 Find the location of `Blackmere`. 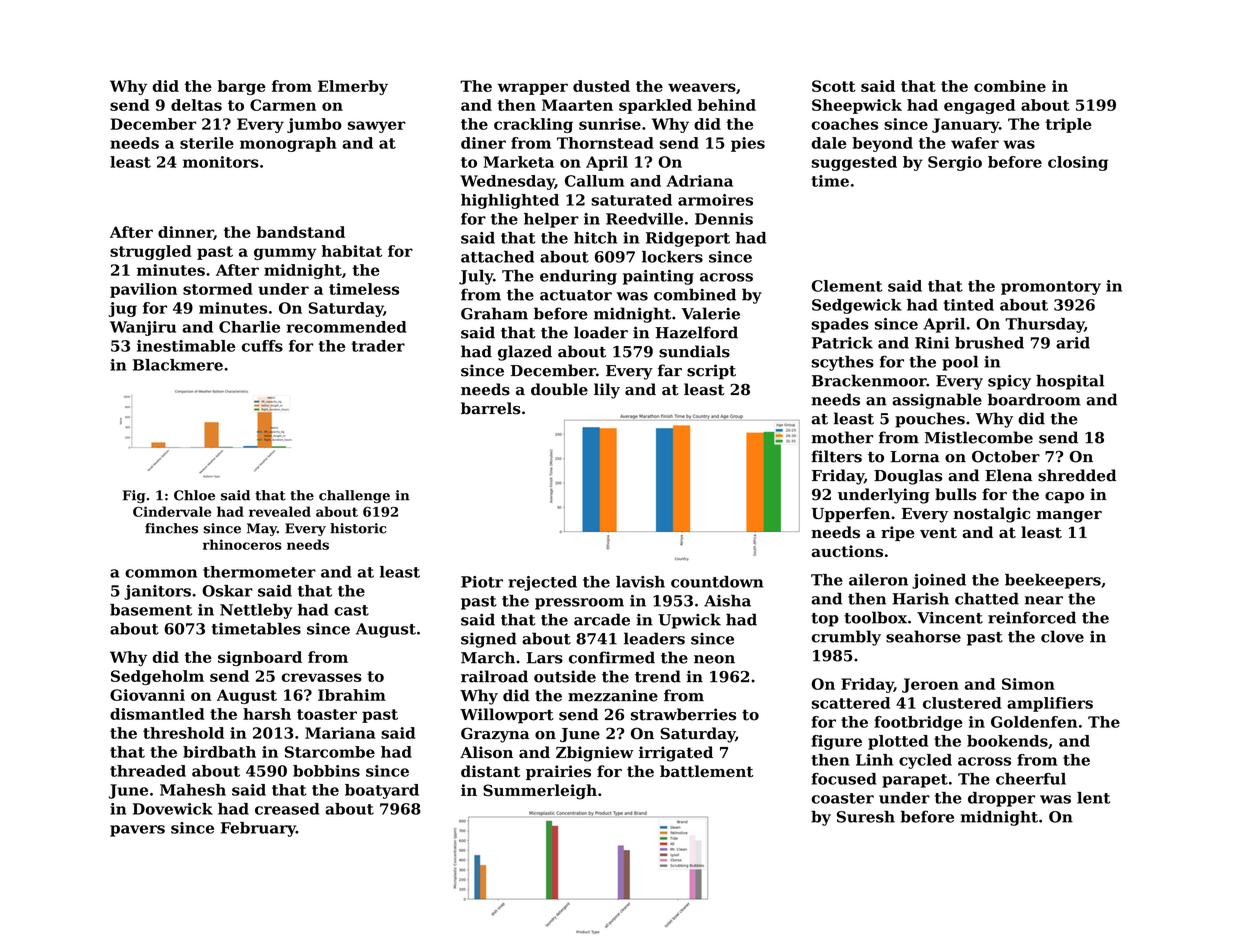

Blackmere is located at coordinates (178, 365).
